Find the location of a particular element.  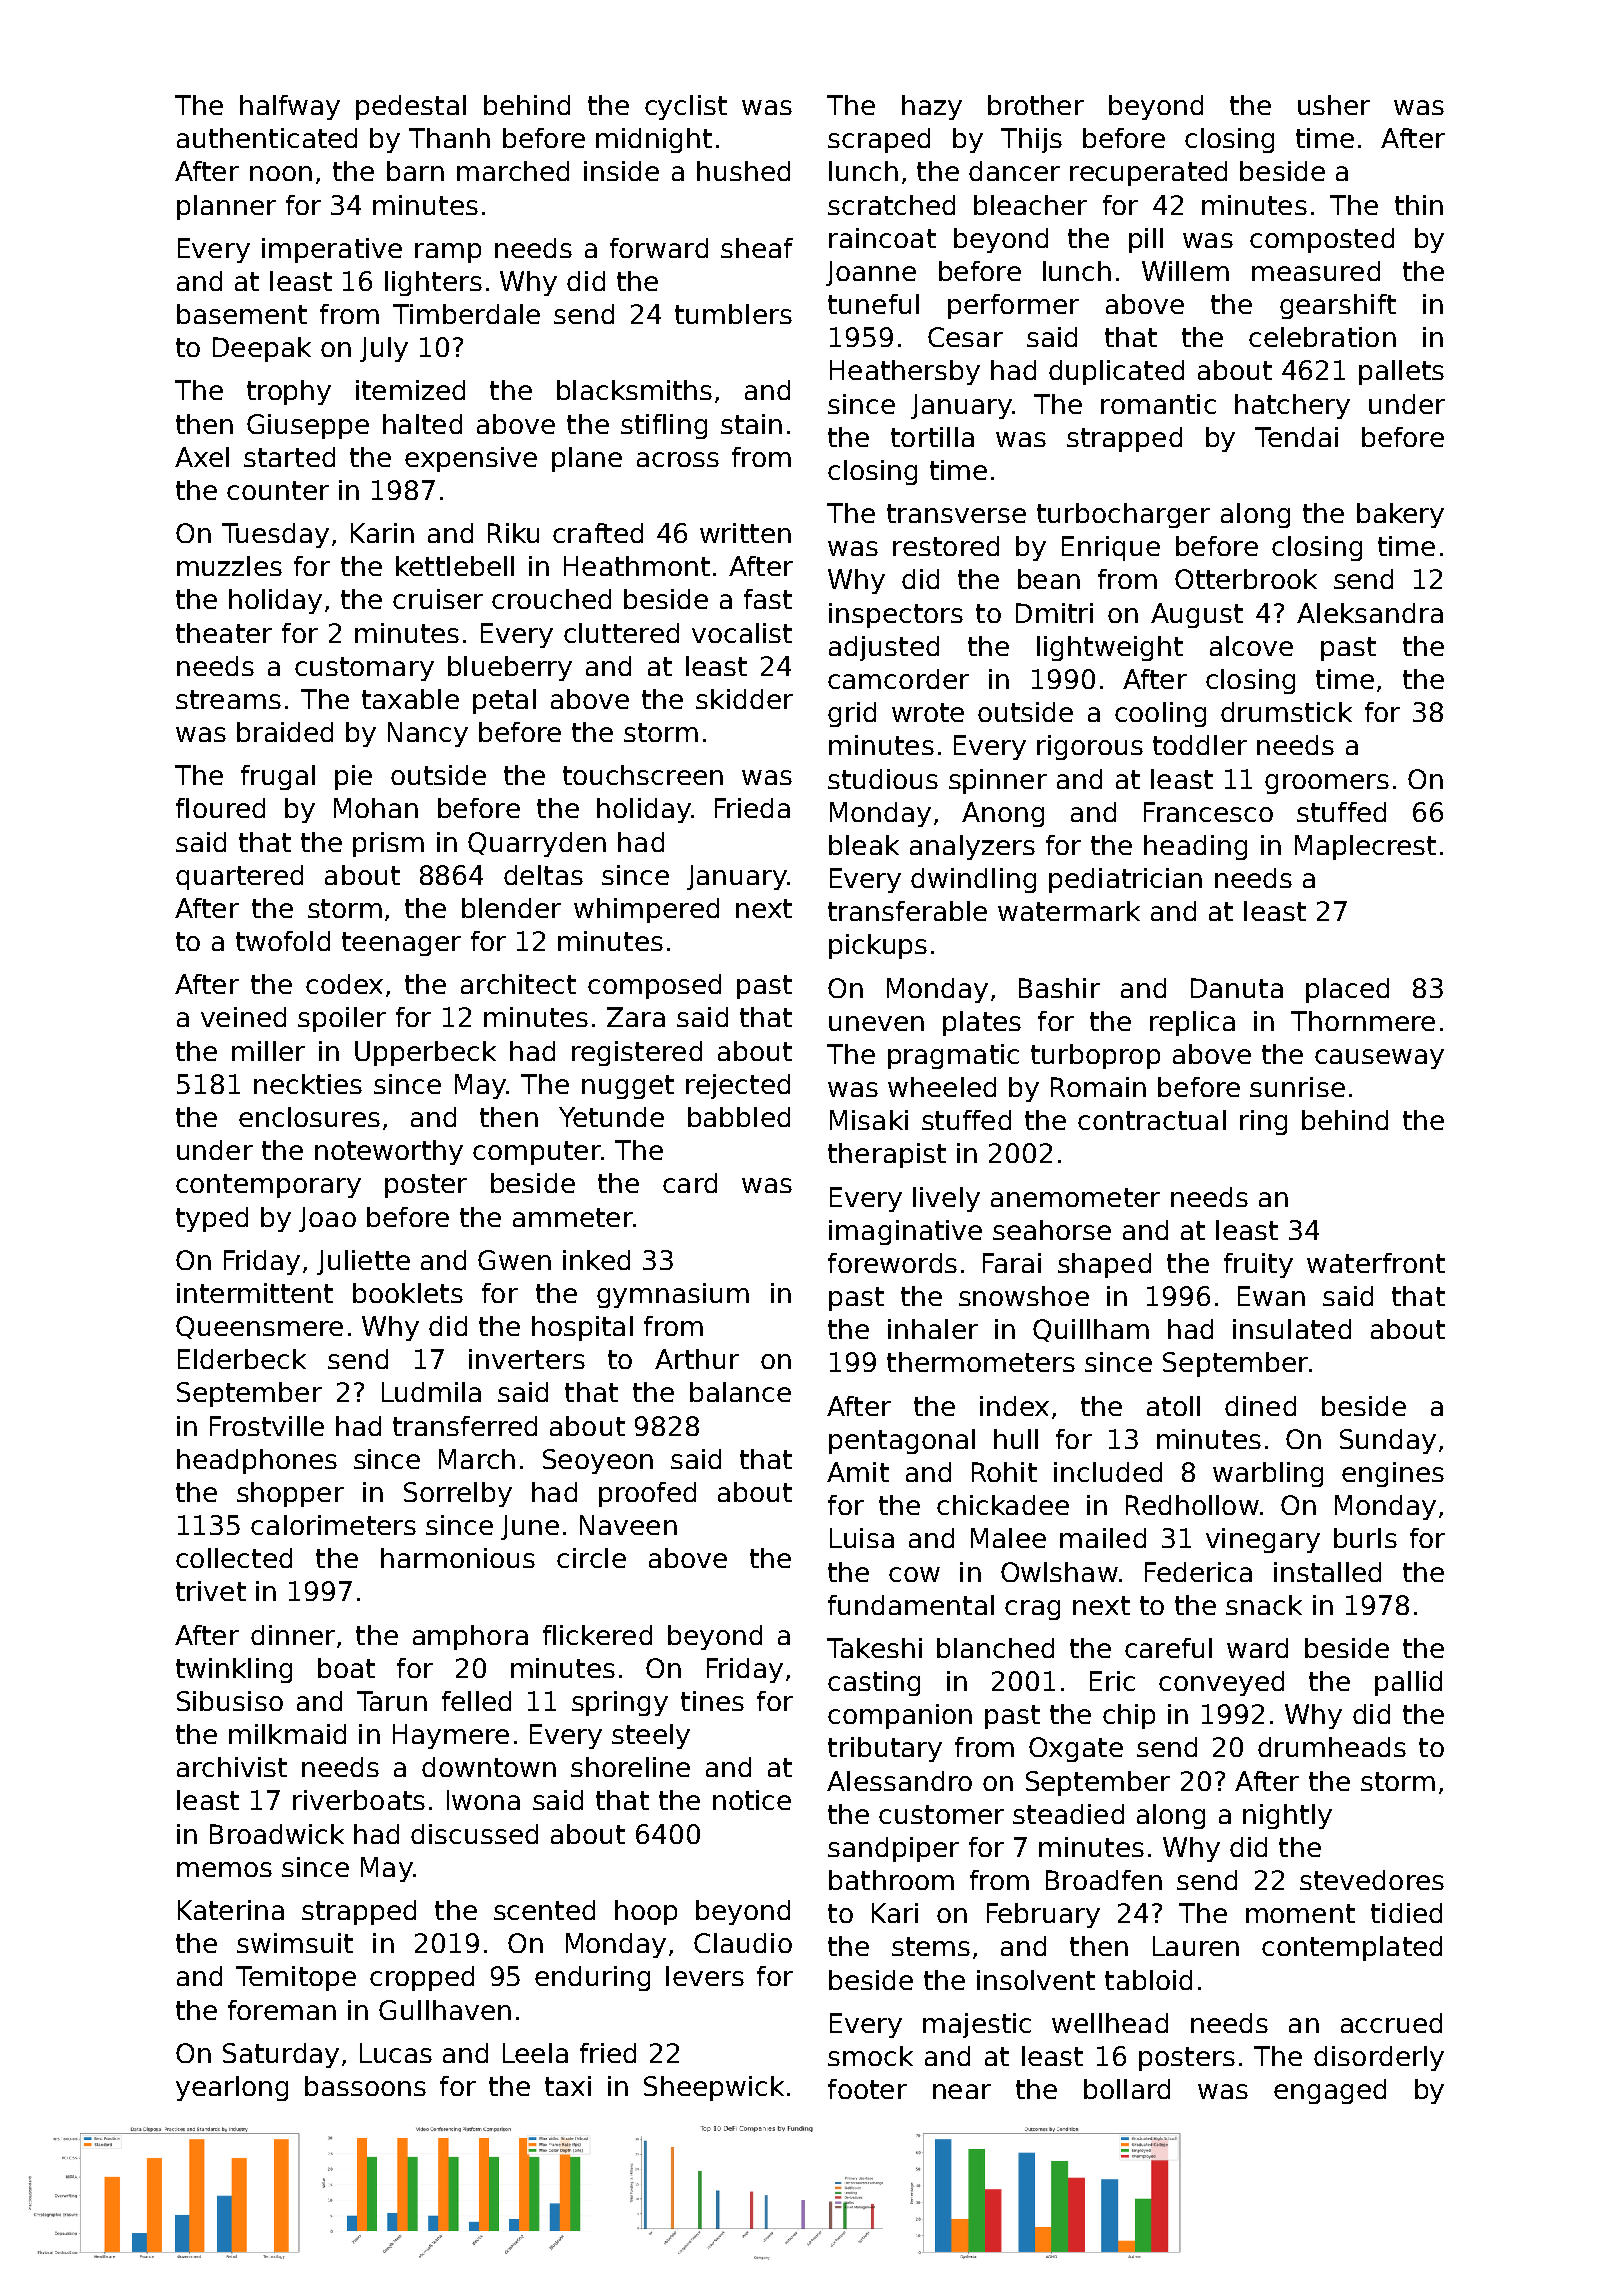

pedestal is located at coordinates (411, 107).
